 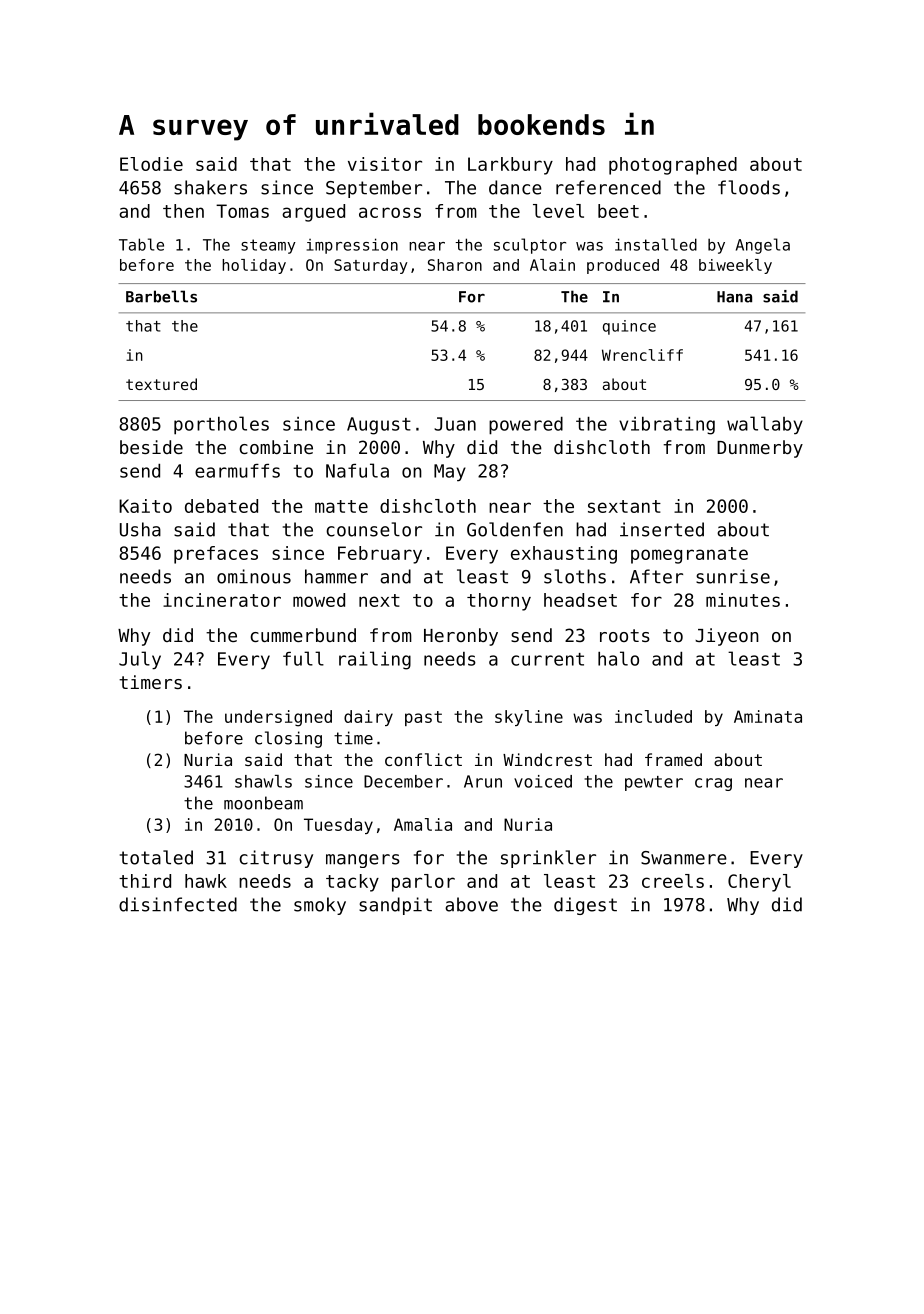 I want to click on inserted, so click(x=662, y=529).
